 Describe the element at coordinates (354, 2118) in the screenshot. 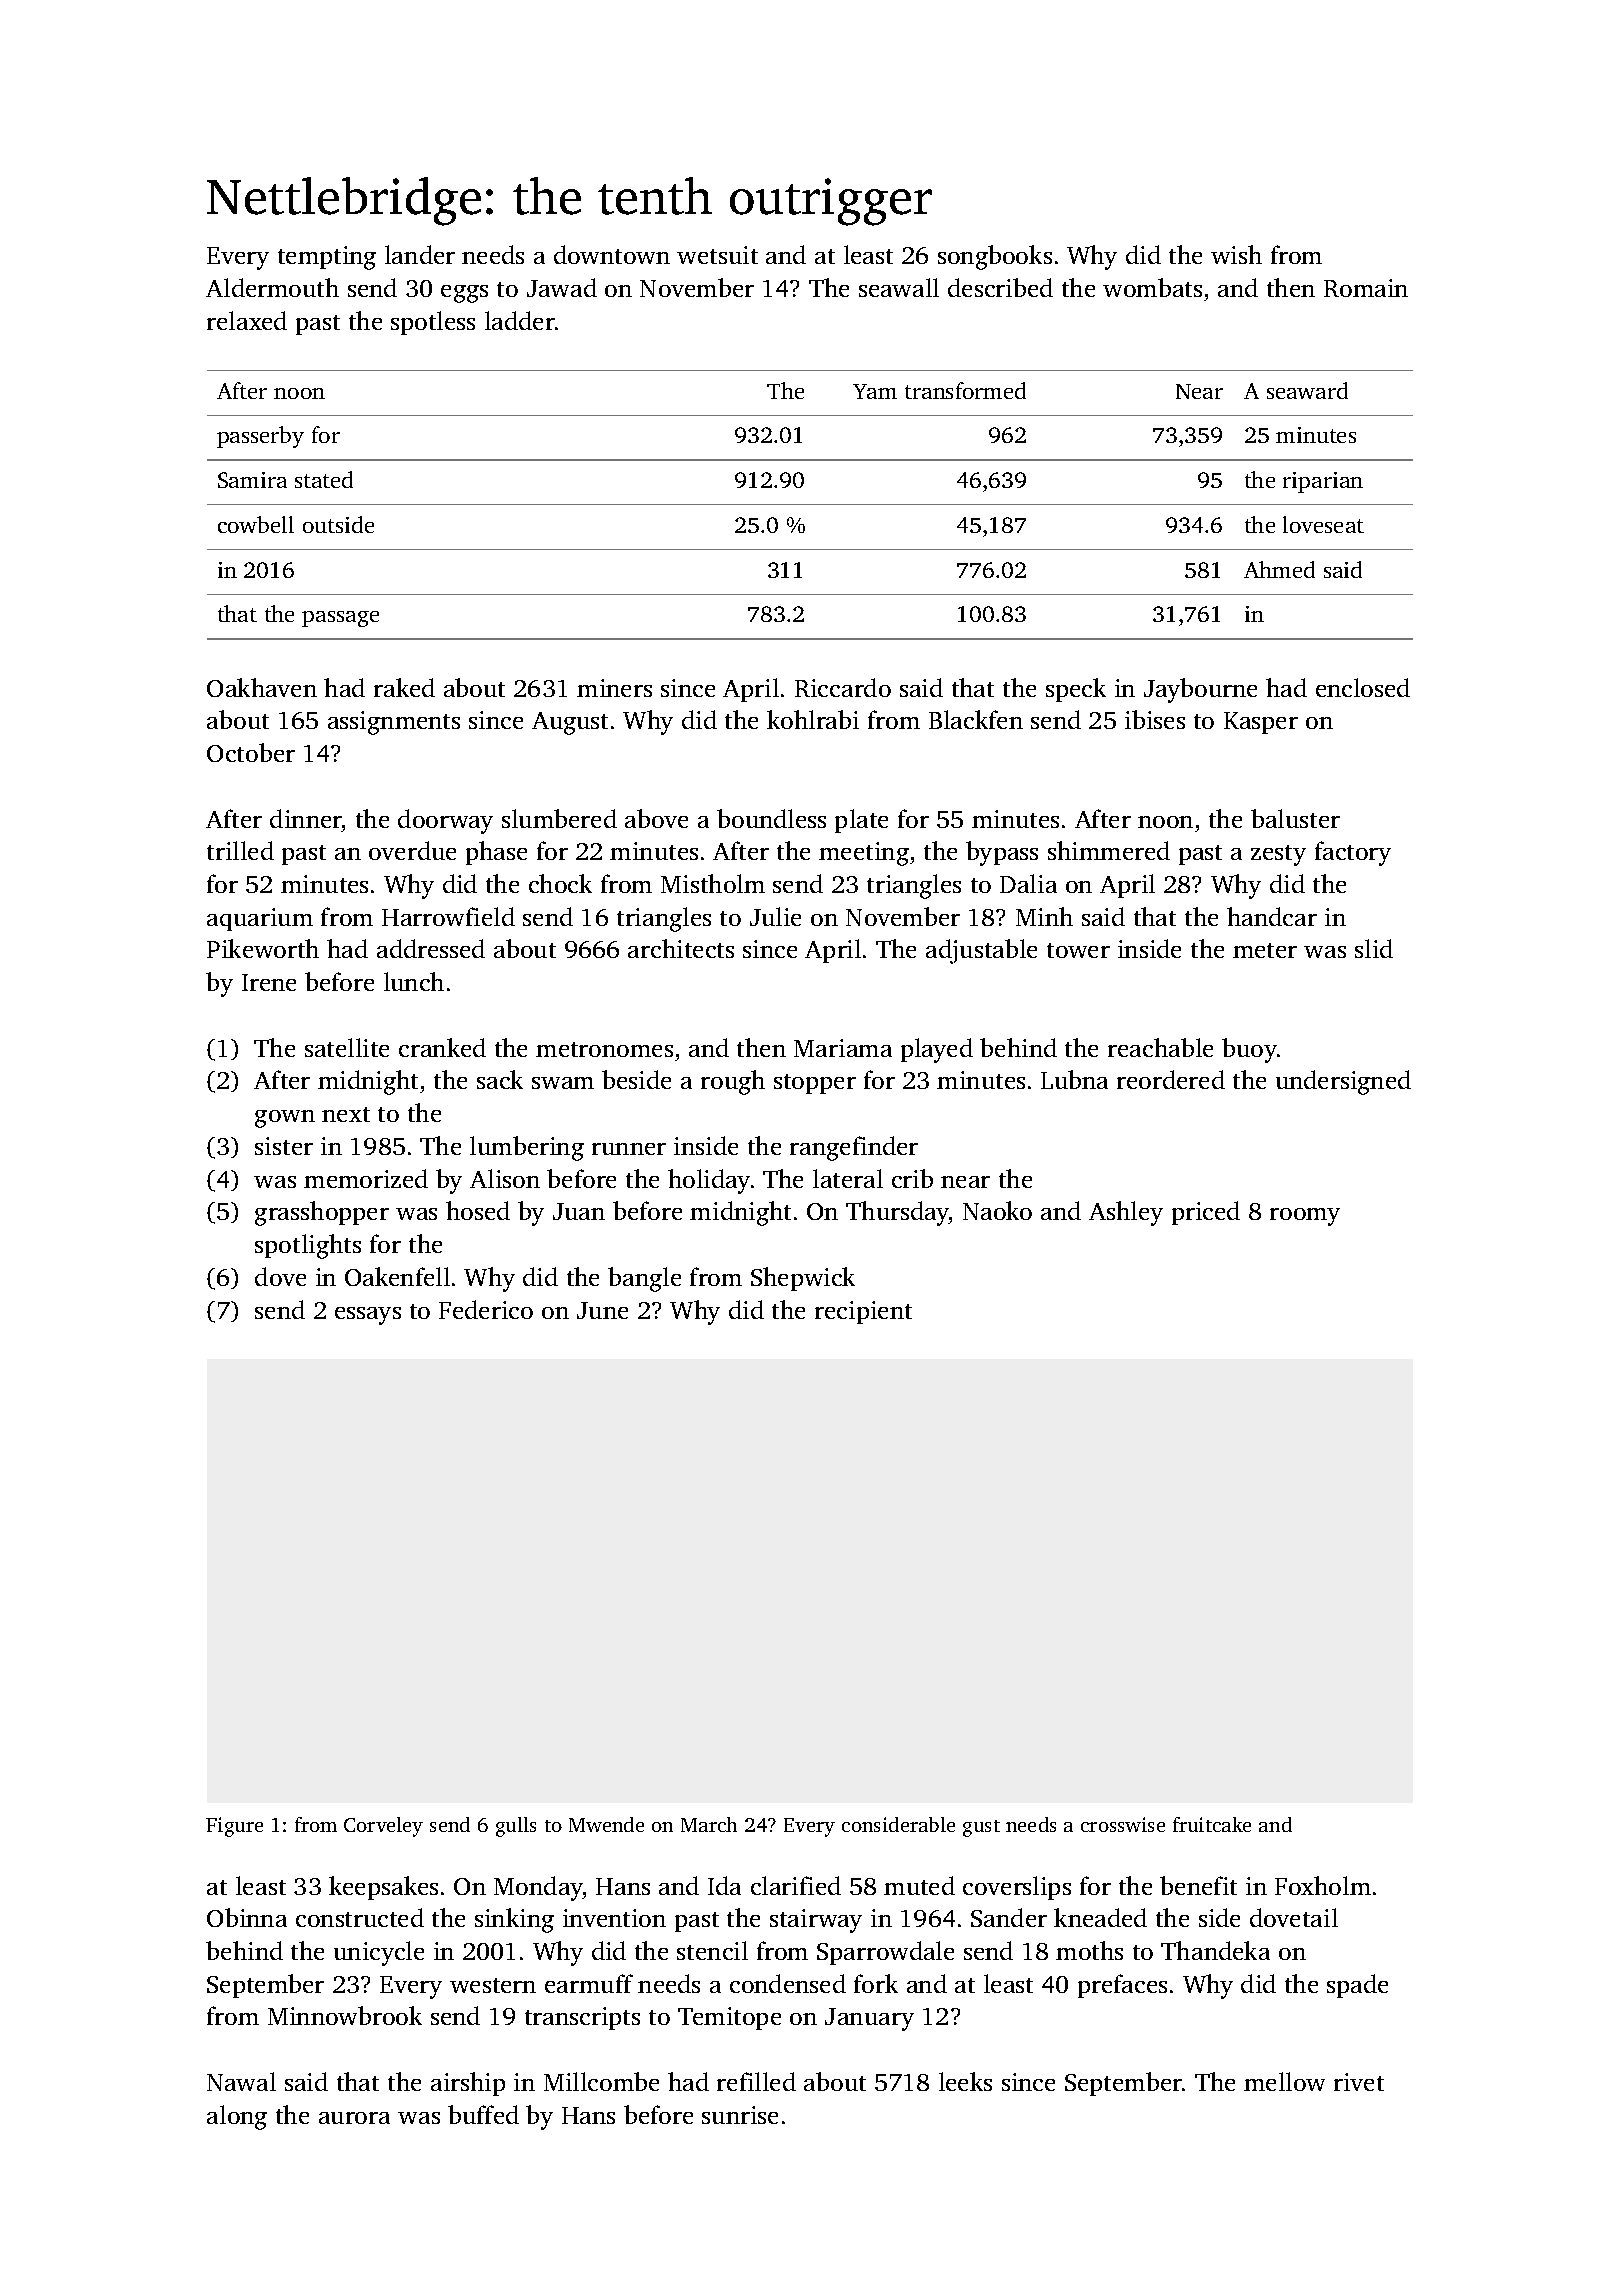

I see `aurora` at that location.
